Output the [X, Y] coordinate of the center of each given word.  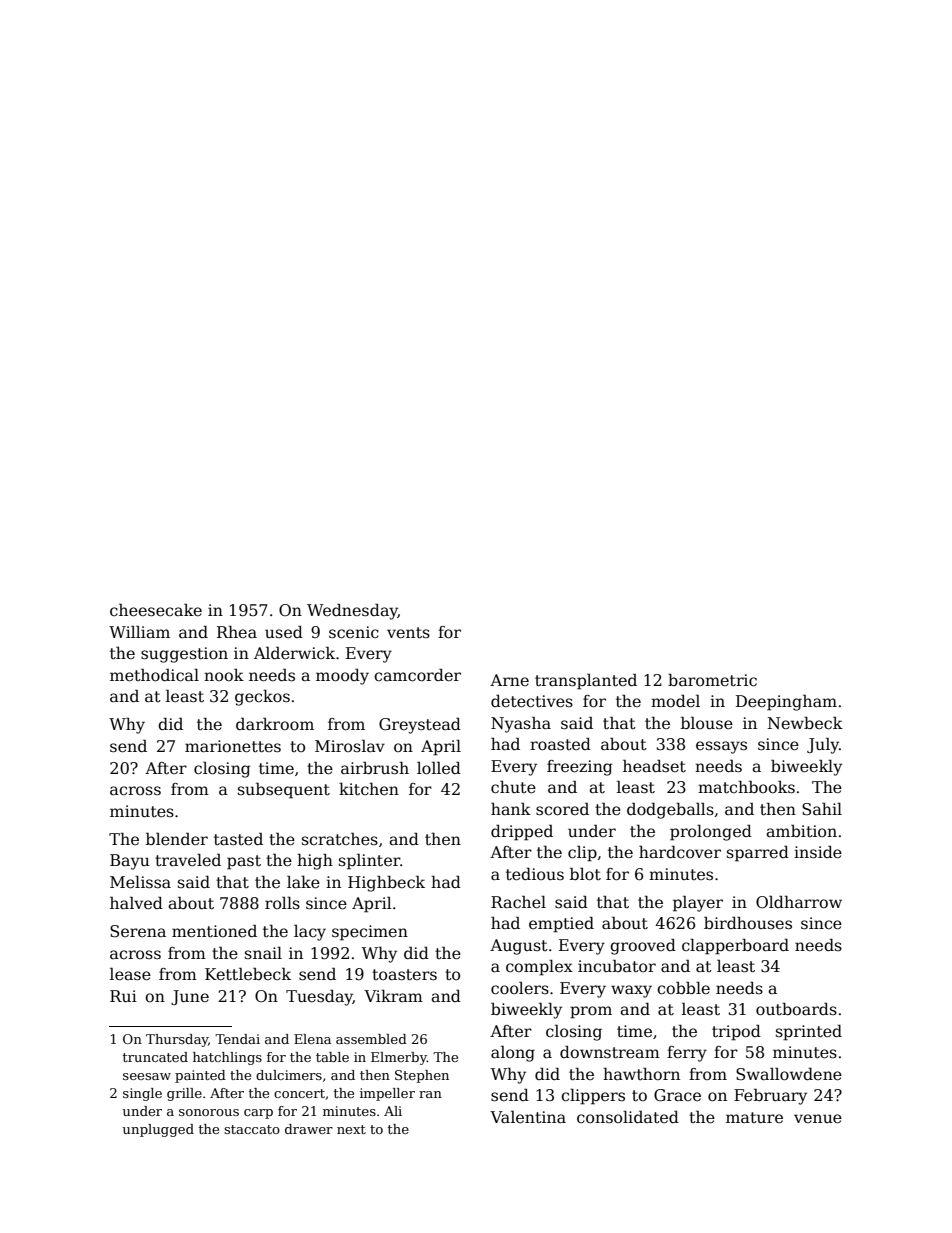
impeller [387, 1094]
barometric [712, 680]
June [190, 997]
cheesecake [156, 610]
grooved [643, 946]
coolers [520, 988]
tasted [238, 839]
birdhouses [748, 922]
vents [408, 633]
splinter [369, 862]
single [142, 1094]
